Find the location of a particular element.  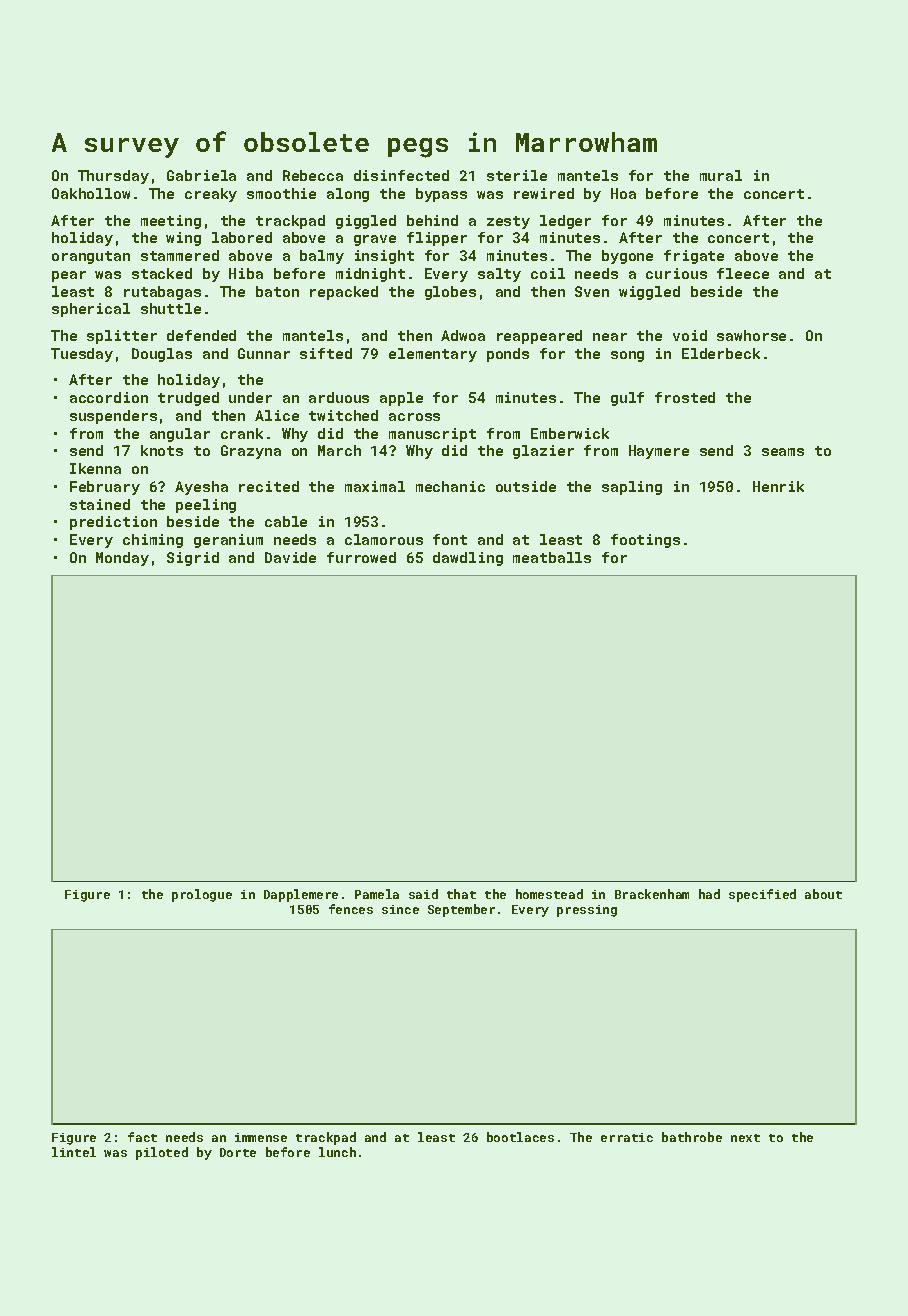

insight is located at coordinates (384, 257).
